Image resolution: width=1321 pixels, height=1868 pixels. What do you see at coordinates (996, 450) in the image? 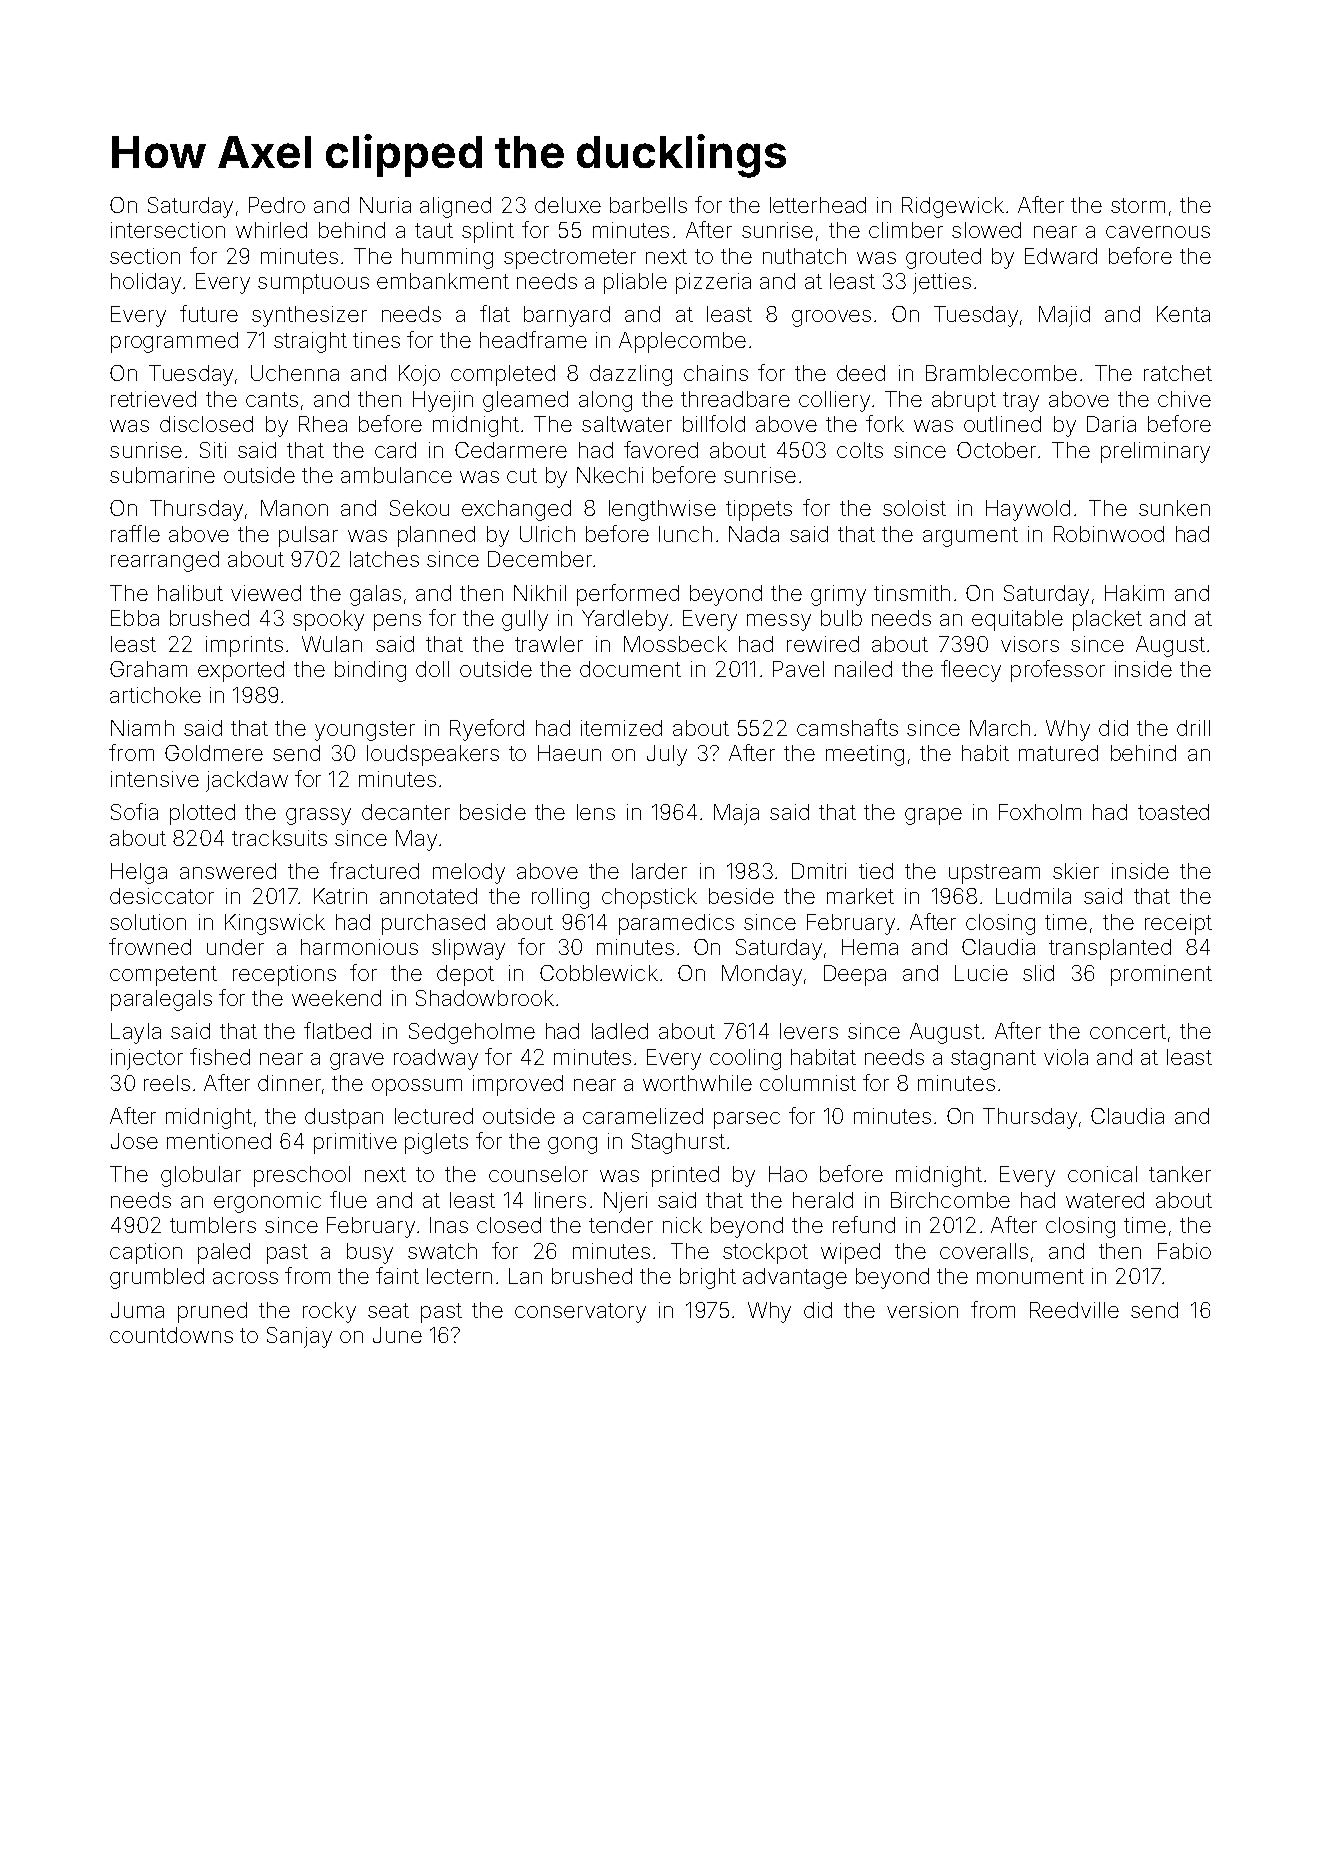
I see `October` at bounding box center [996, 450].
